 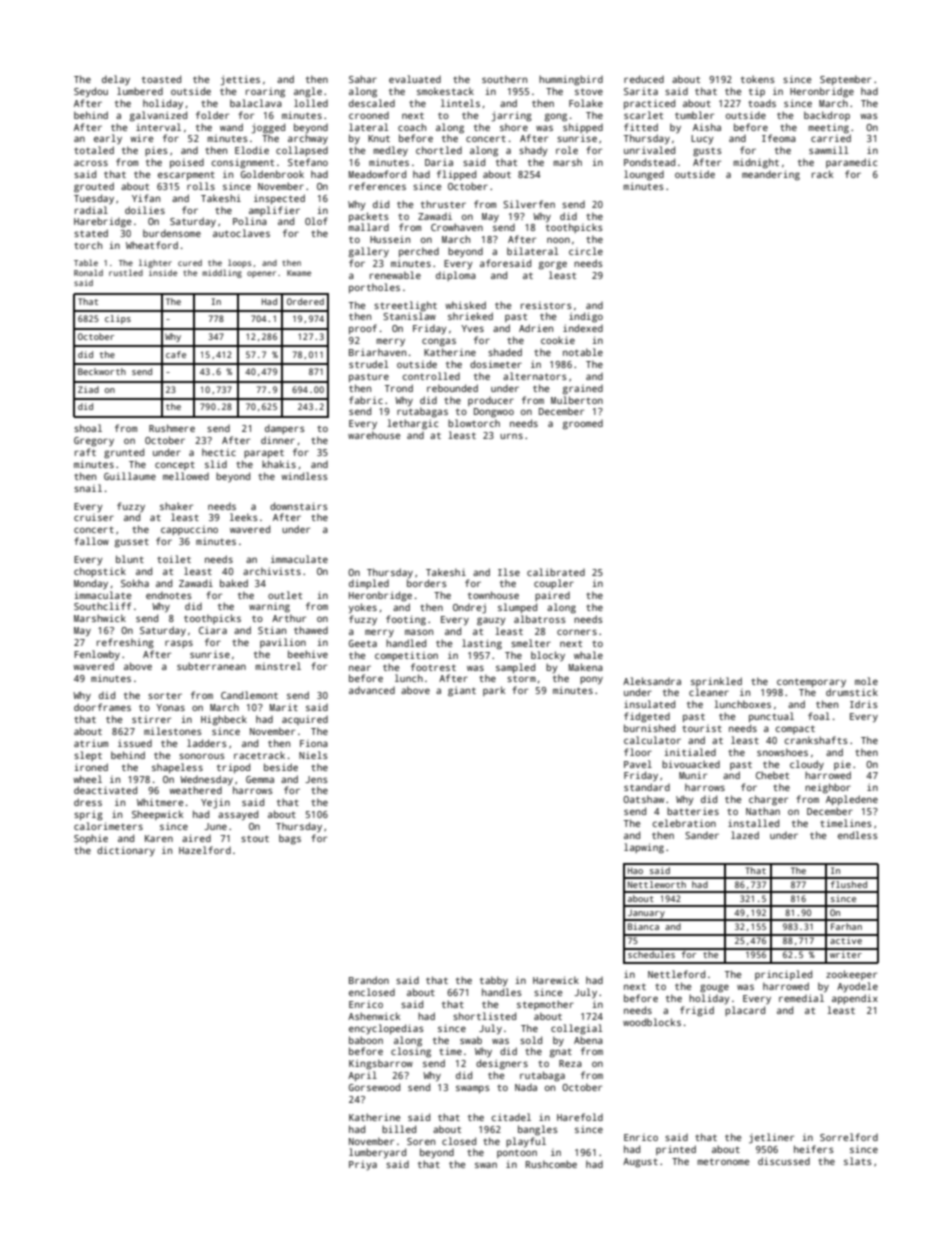 What do you see at coordinates (97, 655) in the screenshot?
I see `Fenlowby` at bounding box center [97, 655].
